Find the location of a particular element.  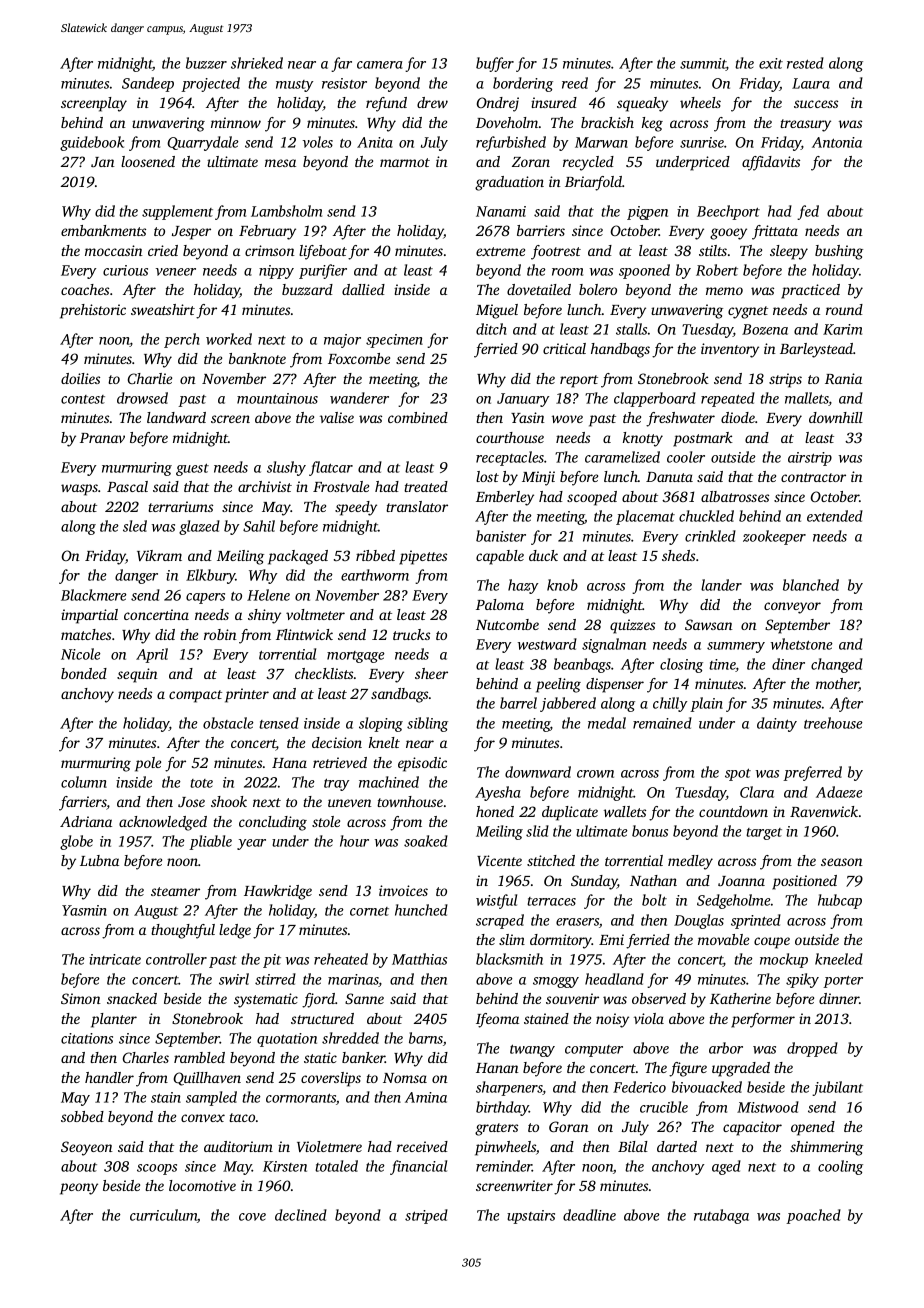

voltmeter is located at coordinates (315, 614).
